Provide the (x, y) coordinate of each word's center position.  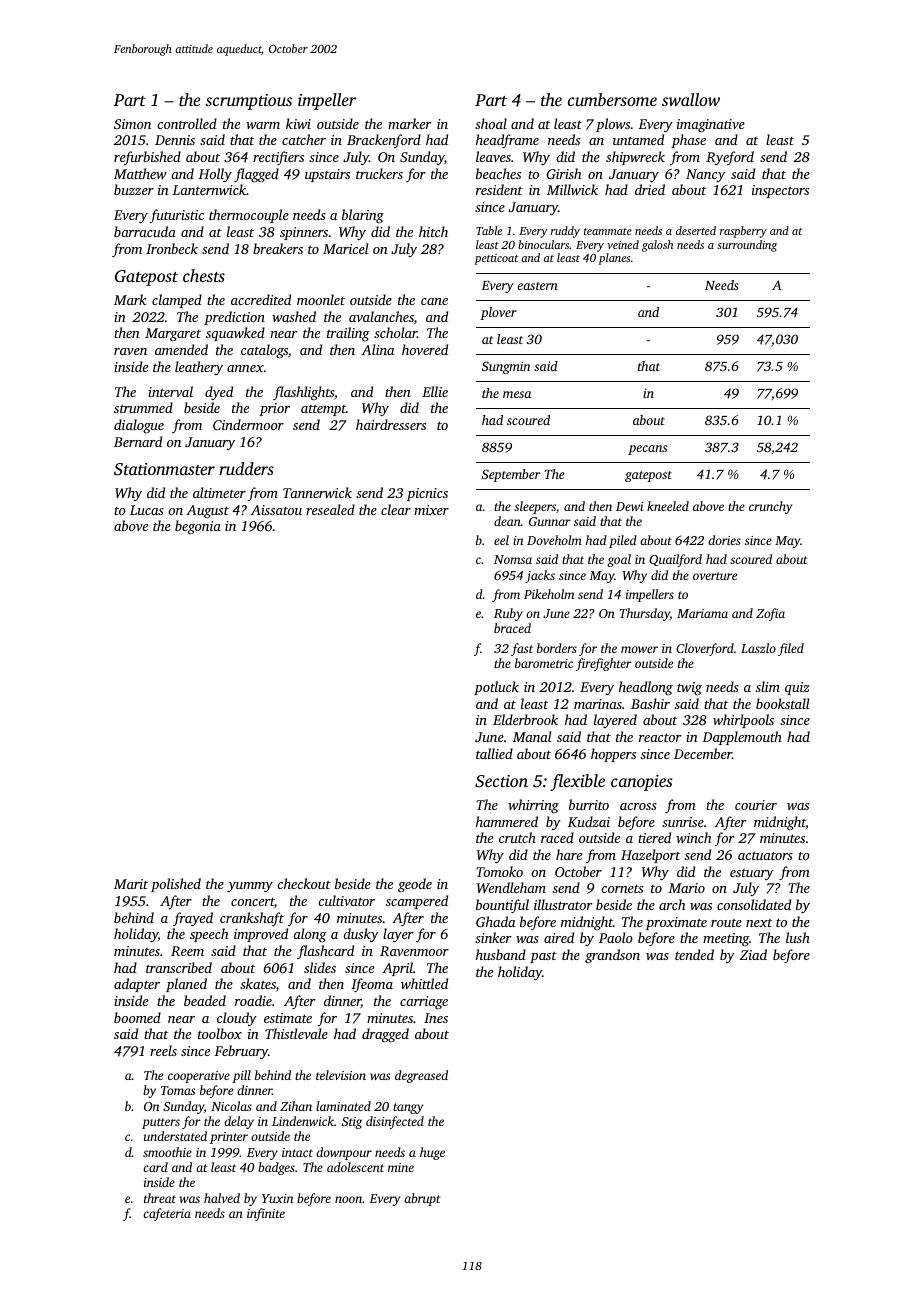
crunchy (770, 507)
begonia (198, 527)
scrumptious (248, 102)
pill (241, 1076)
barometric (544, 663)
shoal (491, 123)
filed (791, 649)
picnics (427, 494)
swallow (691, 99)
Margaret (173, 335)
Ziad (753, 954)
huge (432, 1153)
